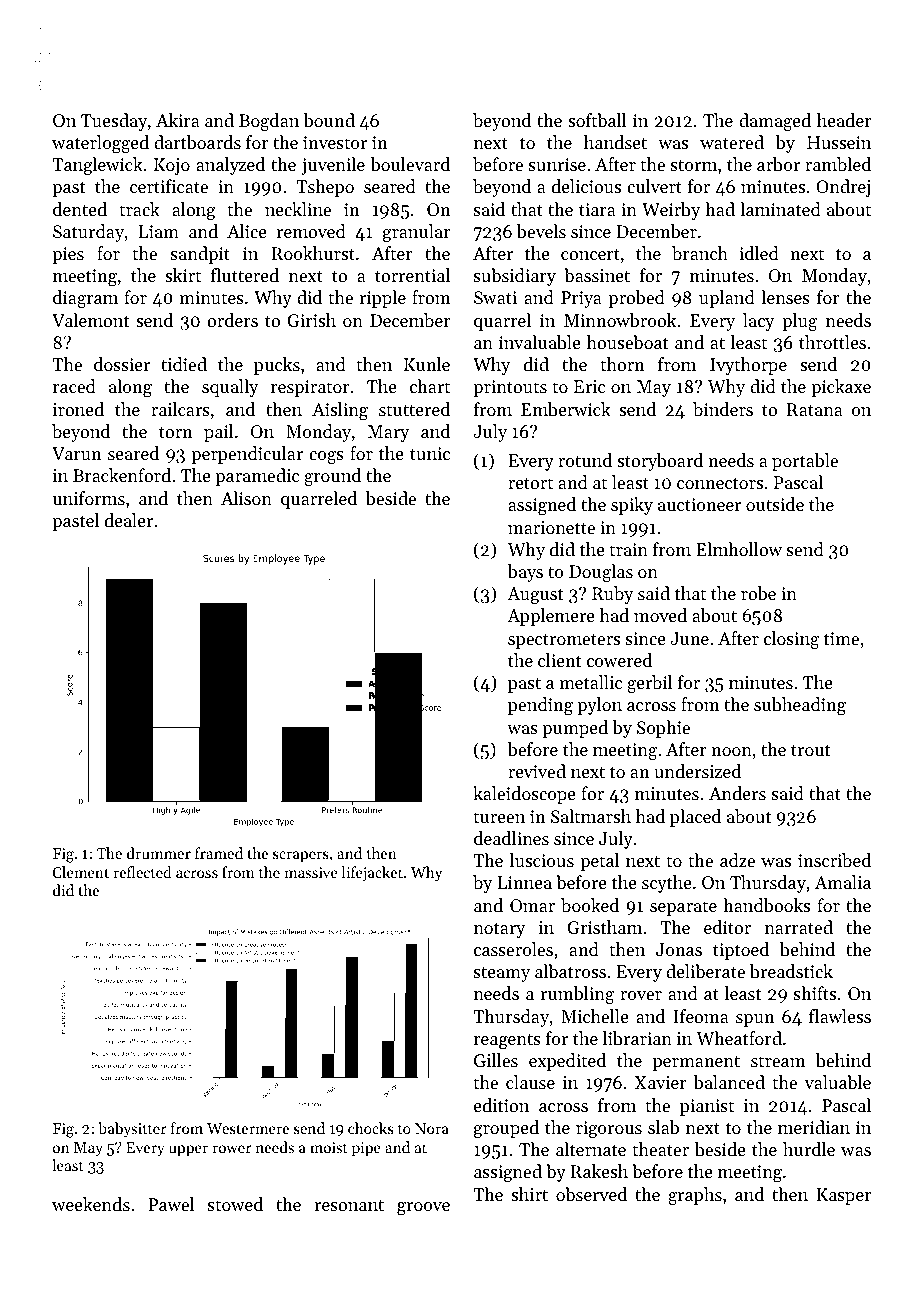 The width and height of the page is (924, 1314). What do you see at coordinates (775, 504) in the page?
I see `outside` at bounding box center [775, 504].
